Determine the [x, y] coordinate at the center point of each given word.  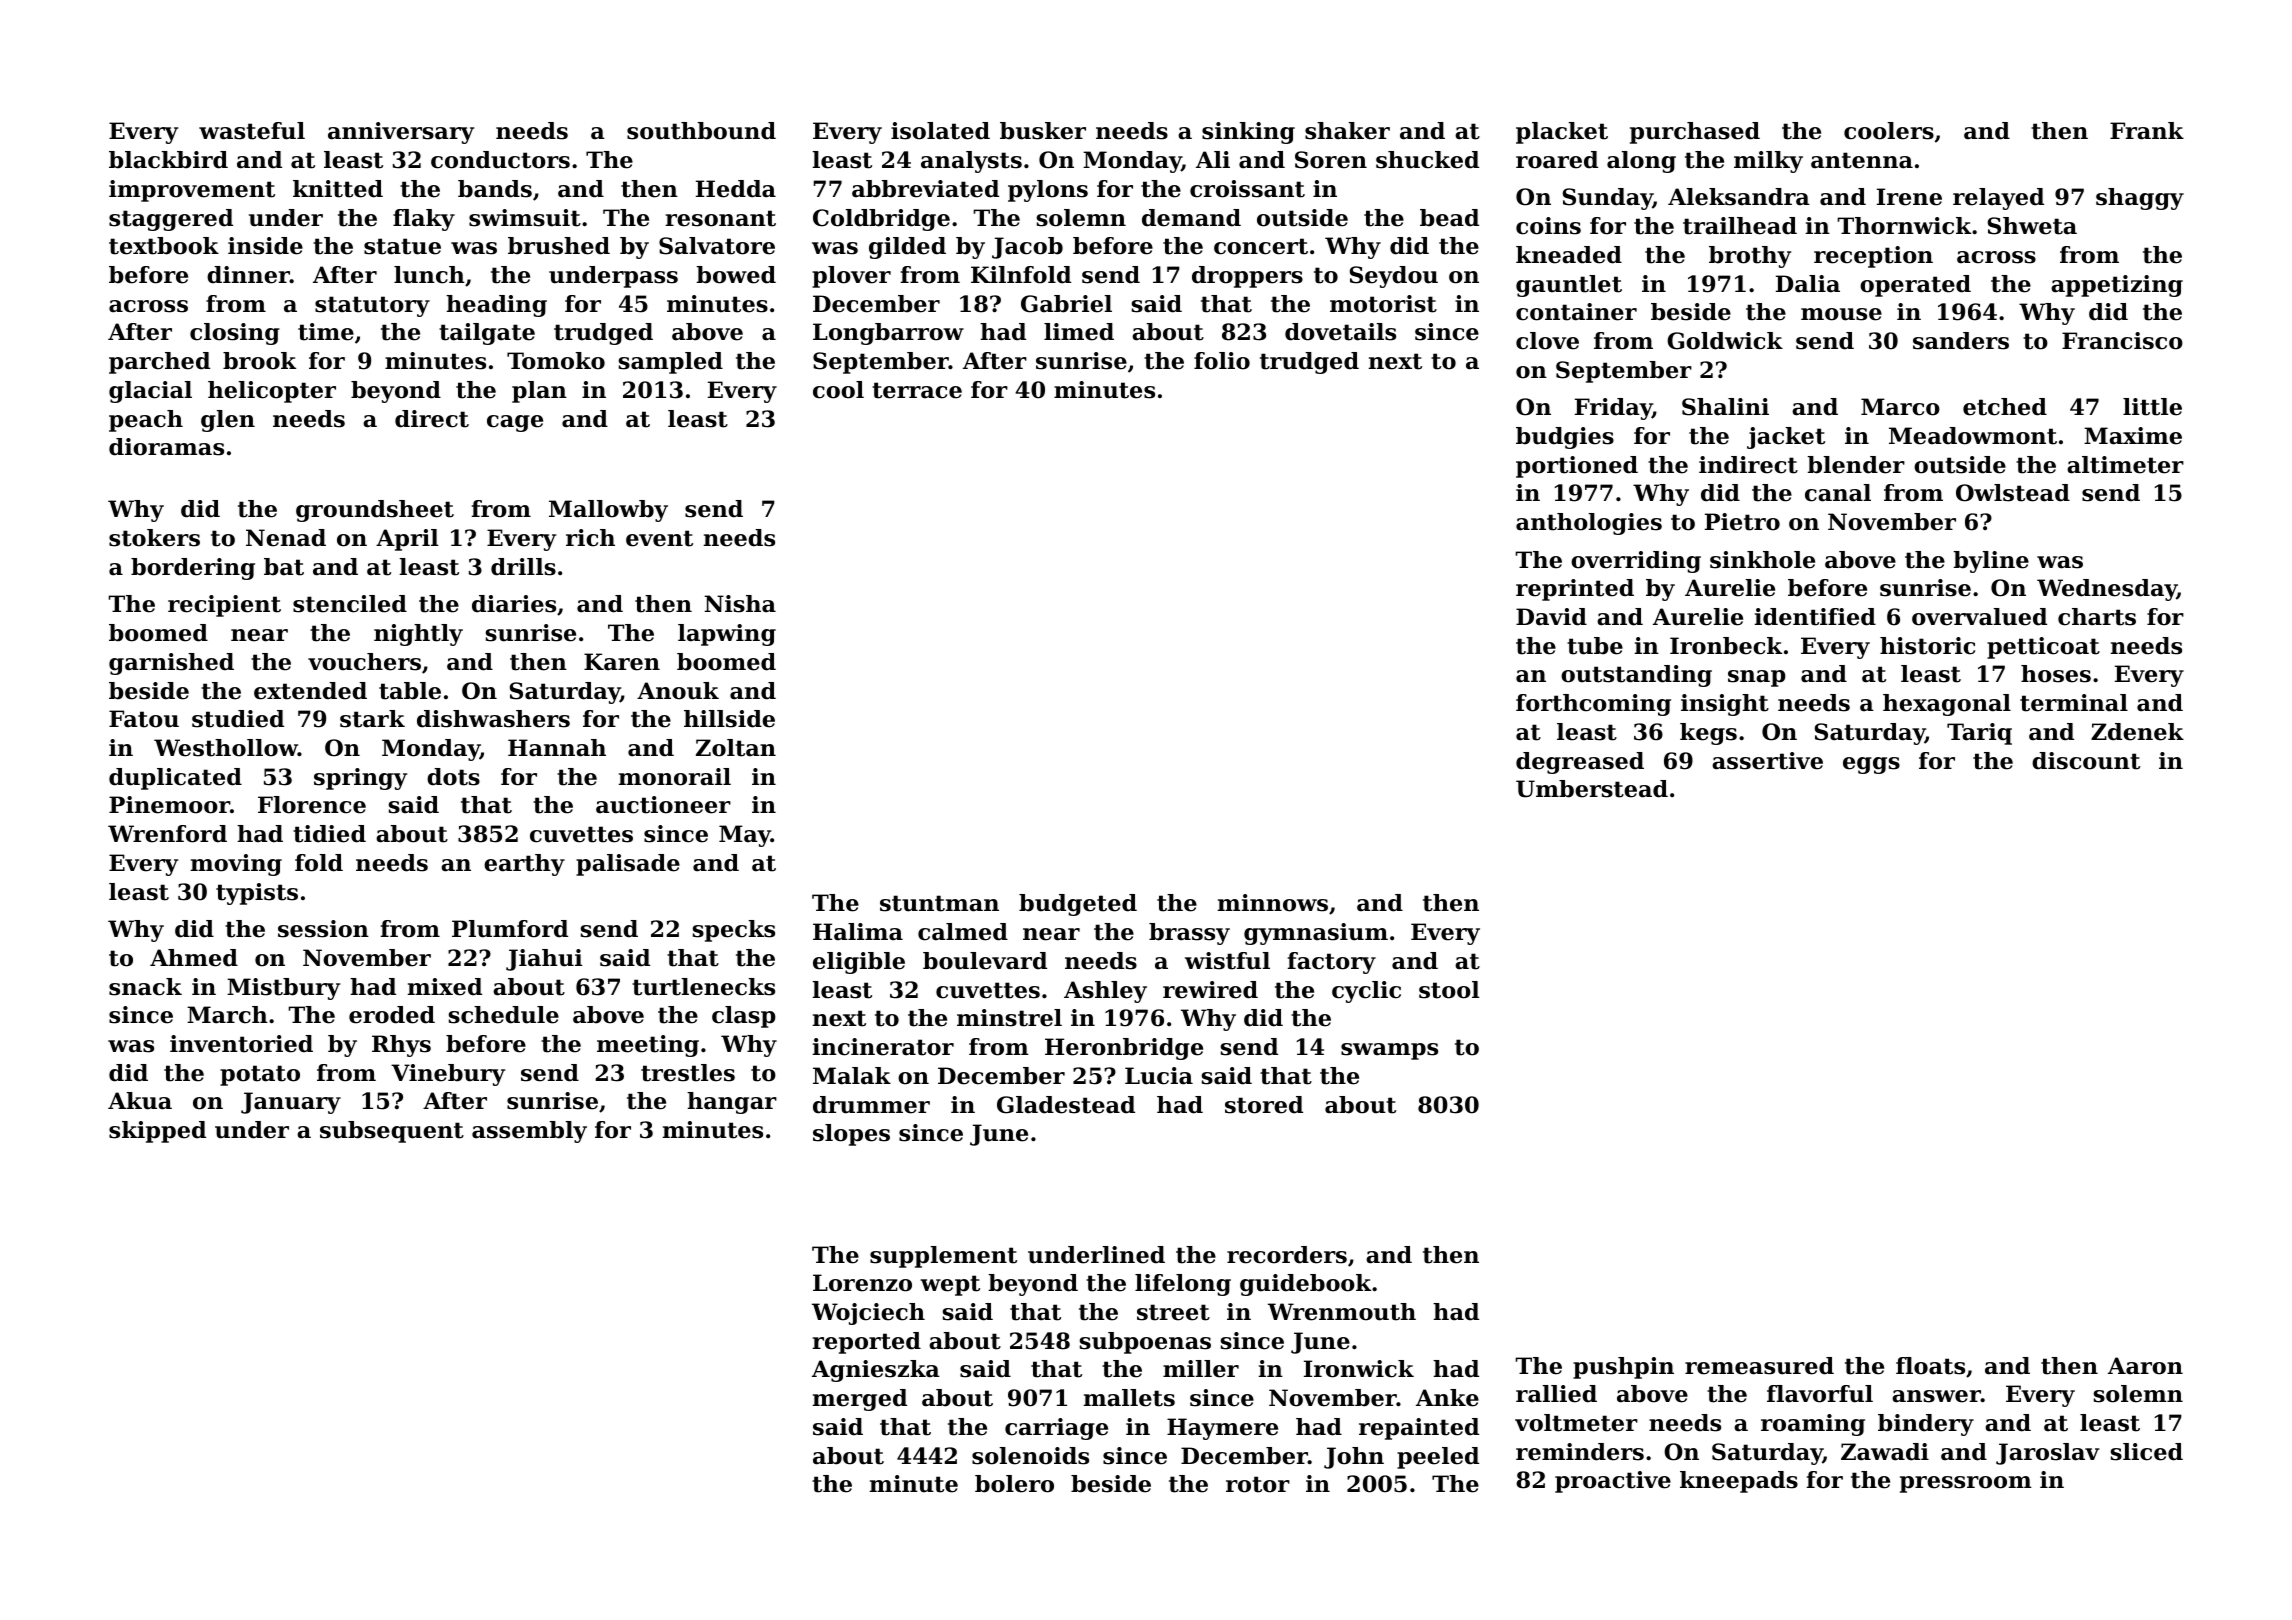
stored [1264, 1105]
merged [860, 1400]
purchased [1695, 133]
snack [145, 987]
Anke [1447, 1398]
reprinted [1575, 590]
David [1551, 617]
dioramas [166, 447]
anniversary [401, 133]
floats [1930, 1366]
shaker [1347, 131]
